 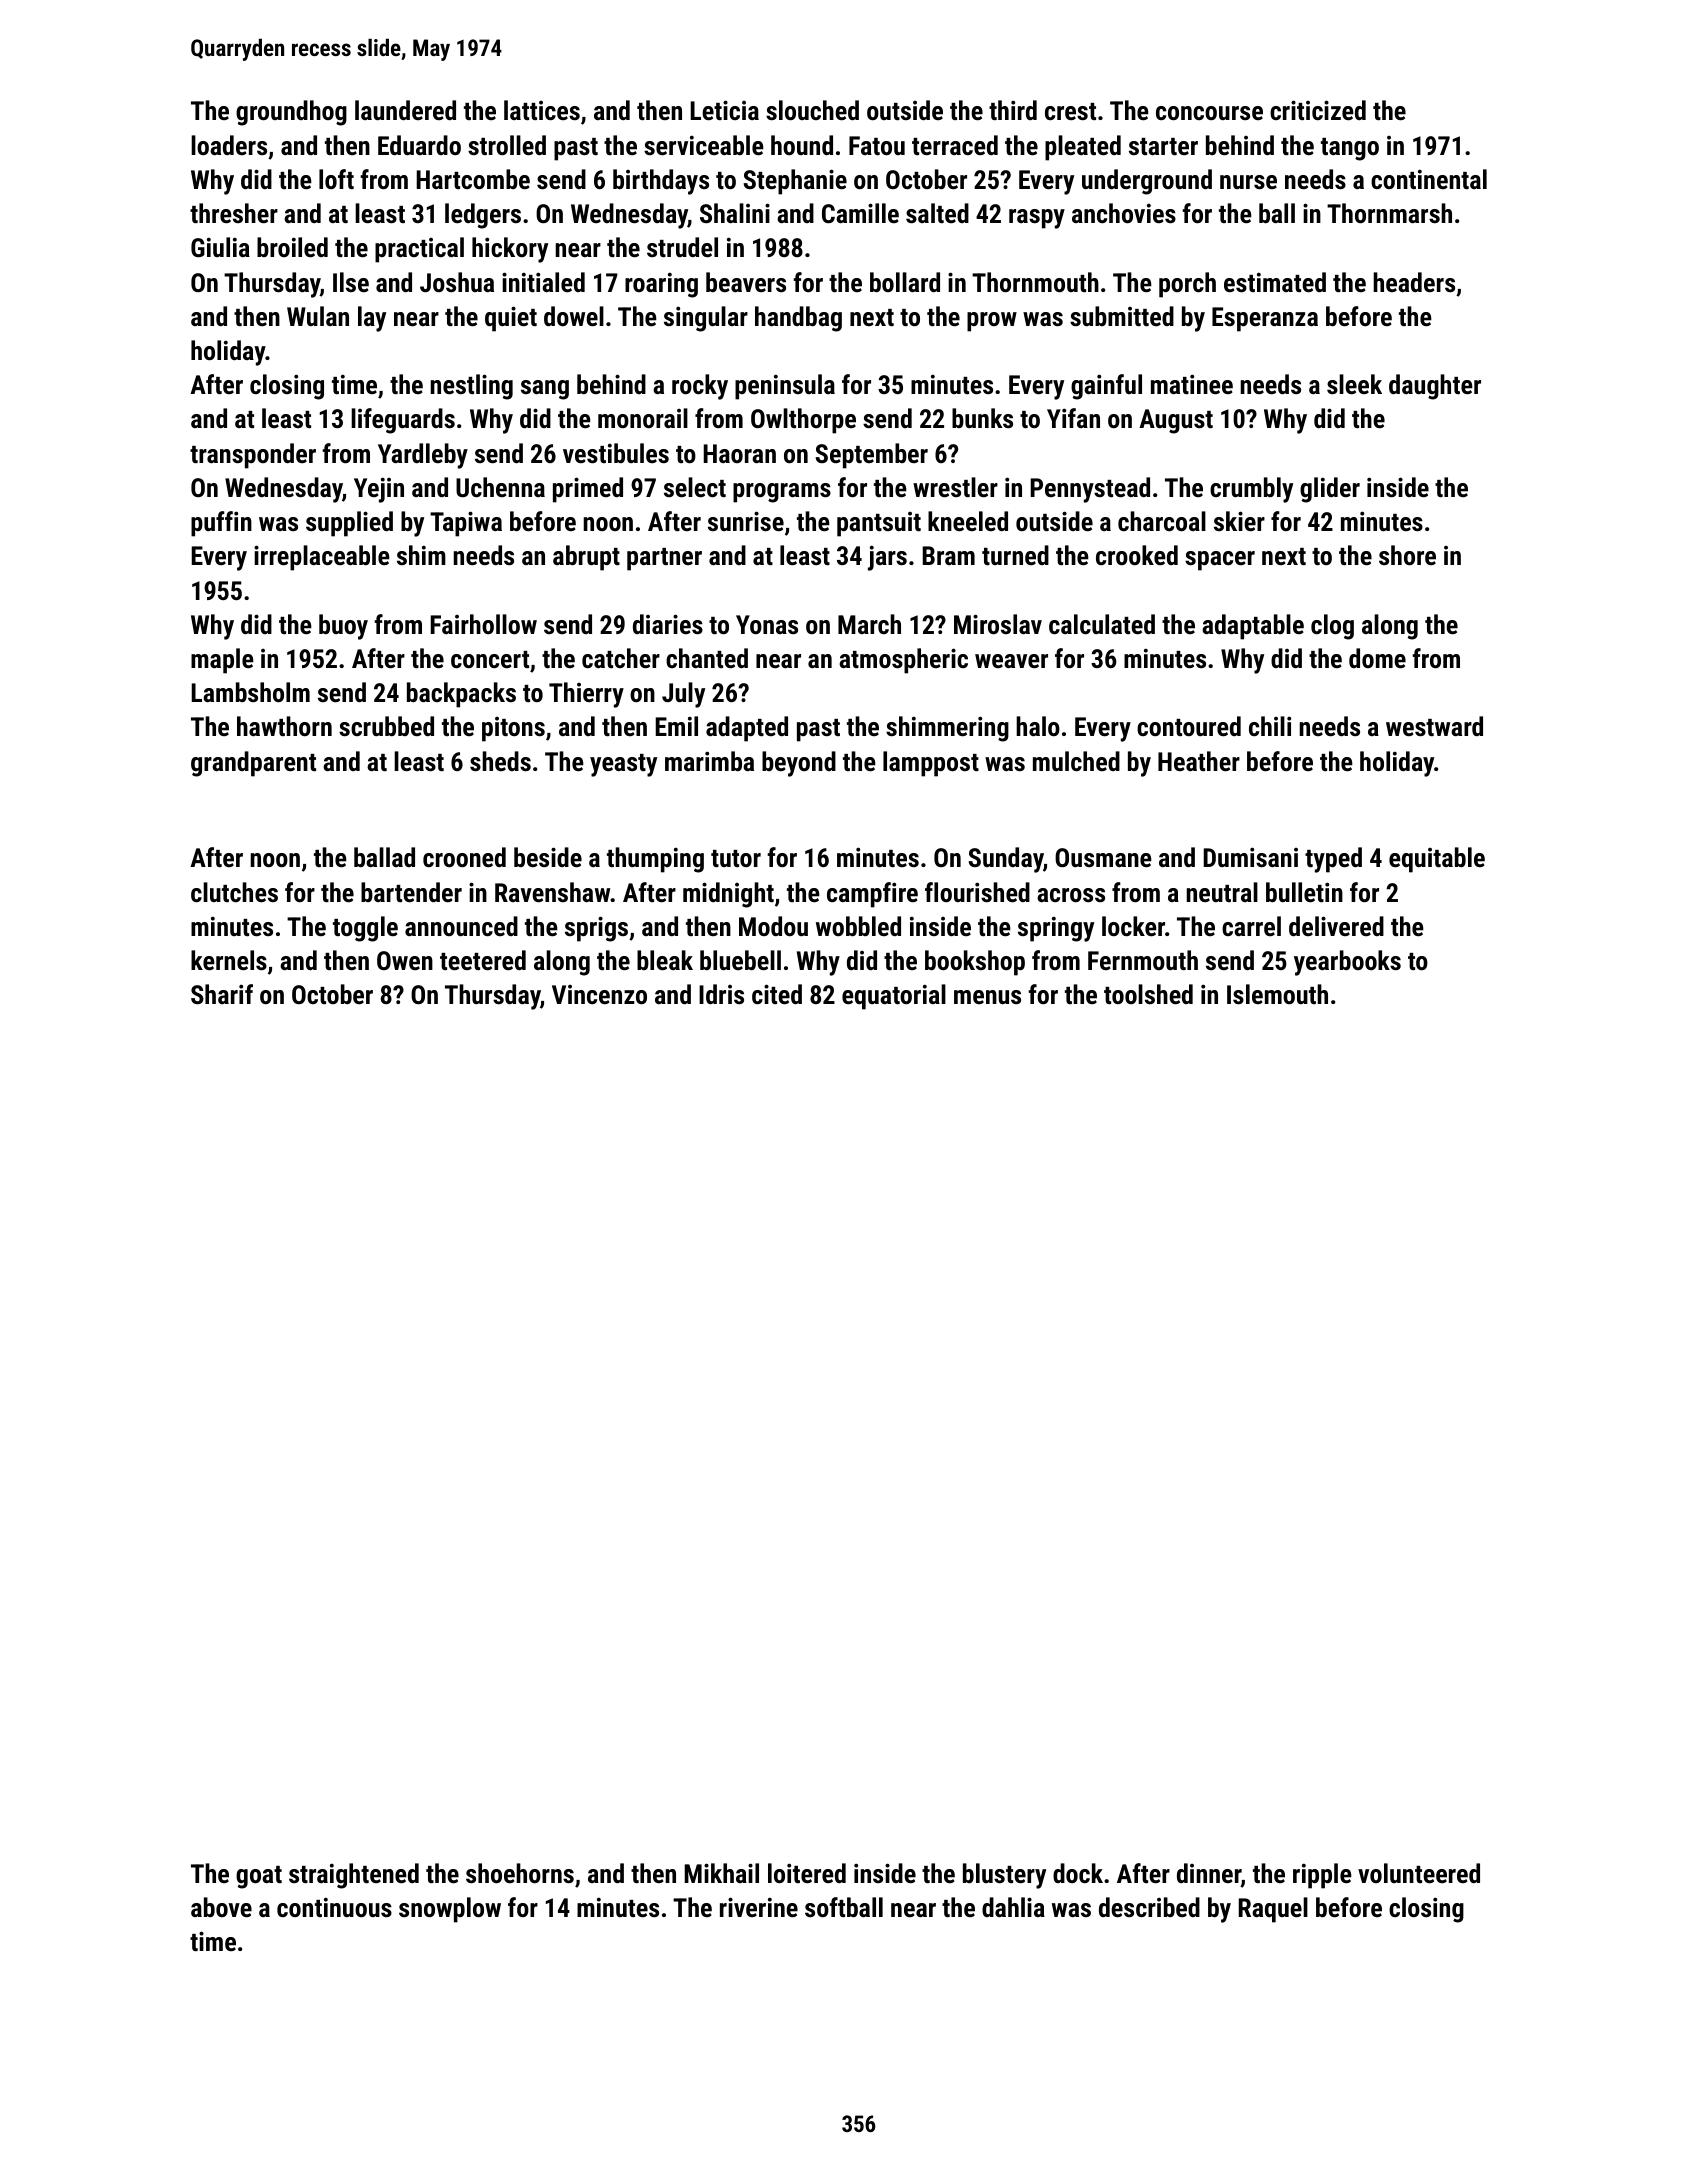 What do you see at coordinates (1013, 1907) in the image?
I see `dahlia` at bounding box center [1013, 1907].
